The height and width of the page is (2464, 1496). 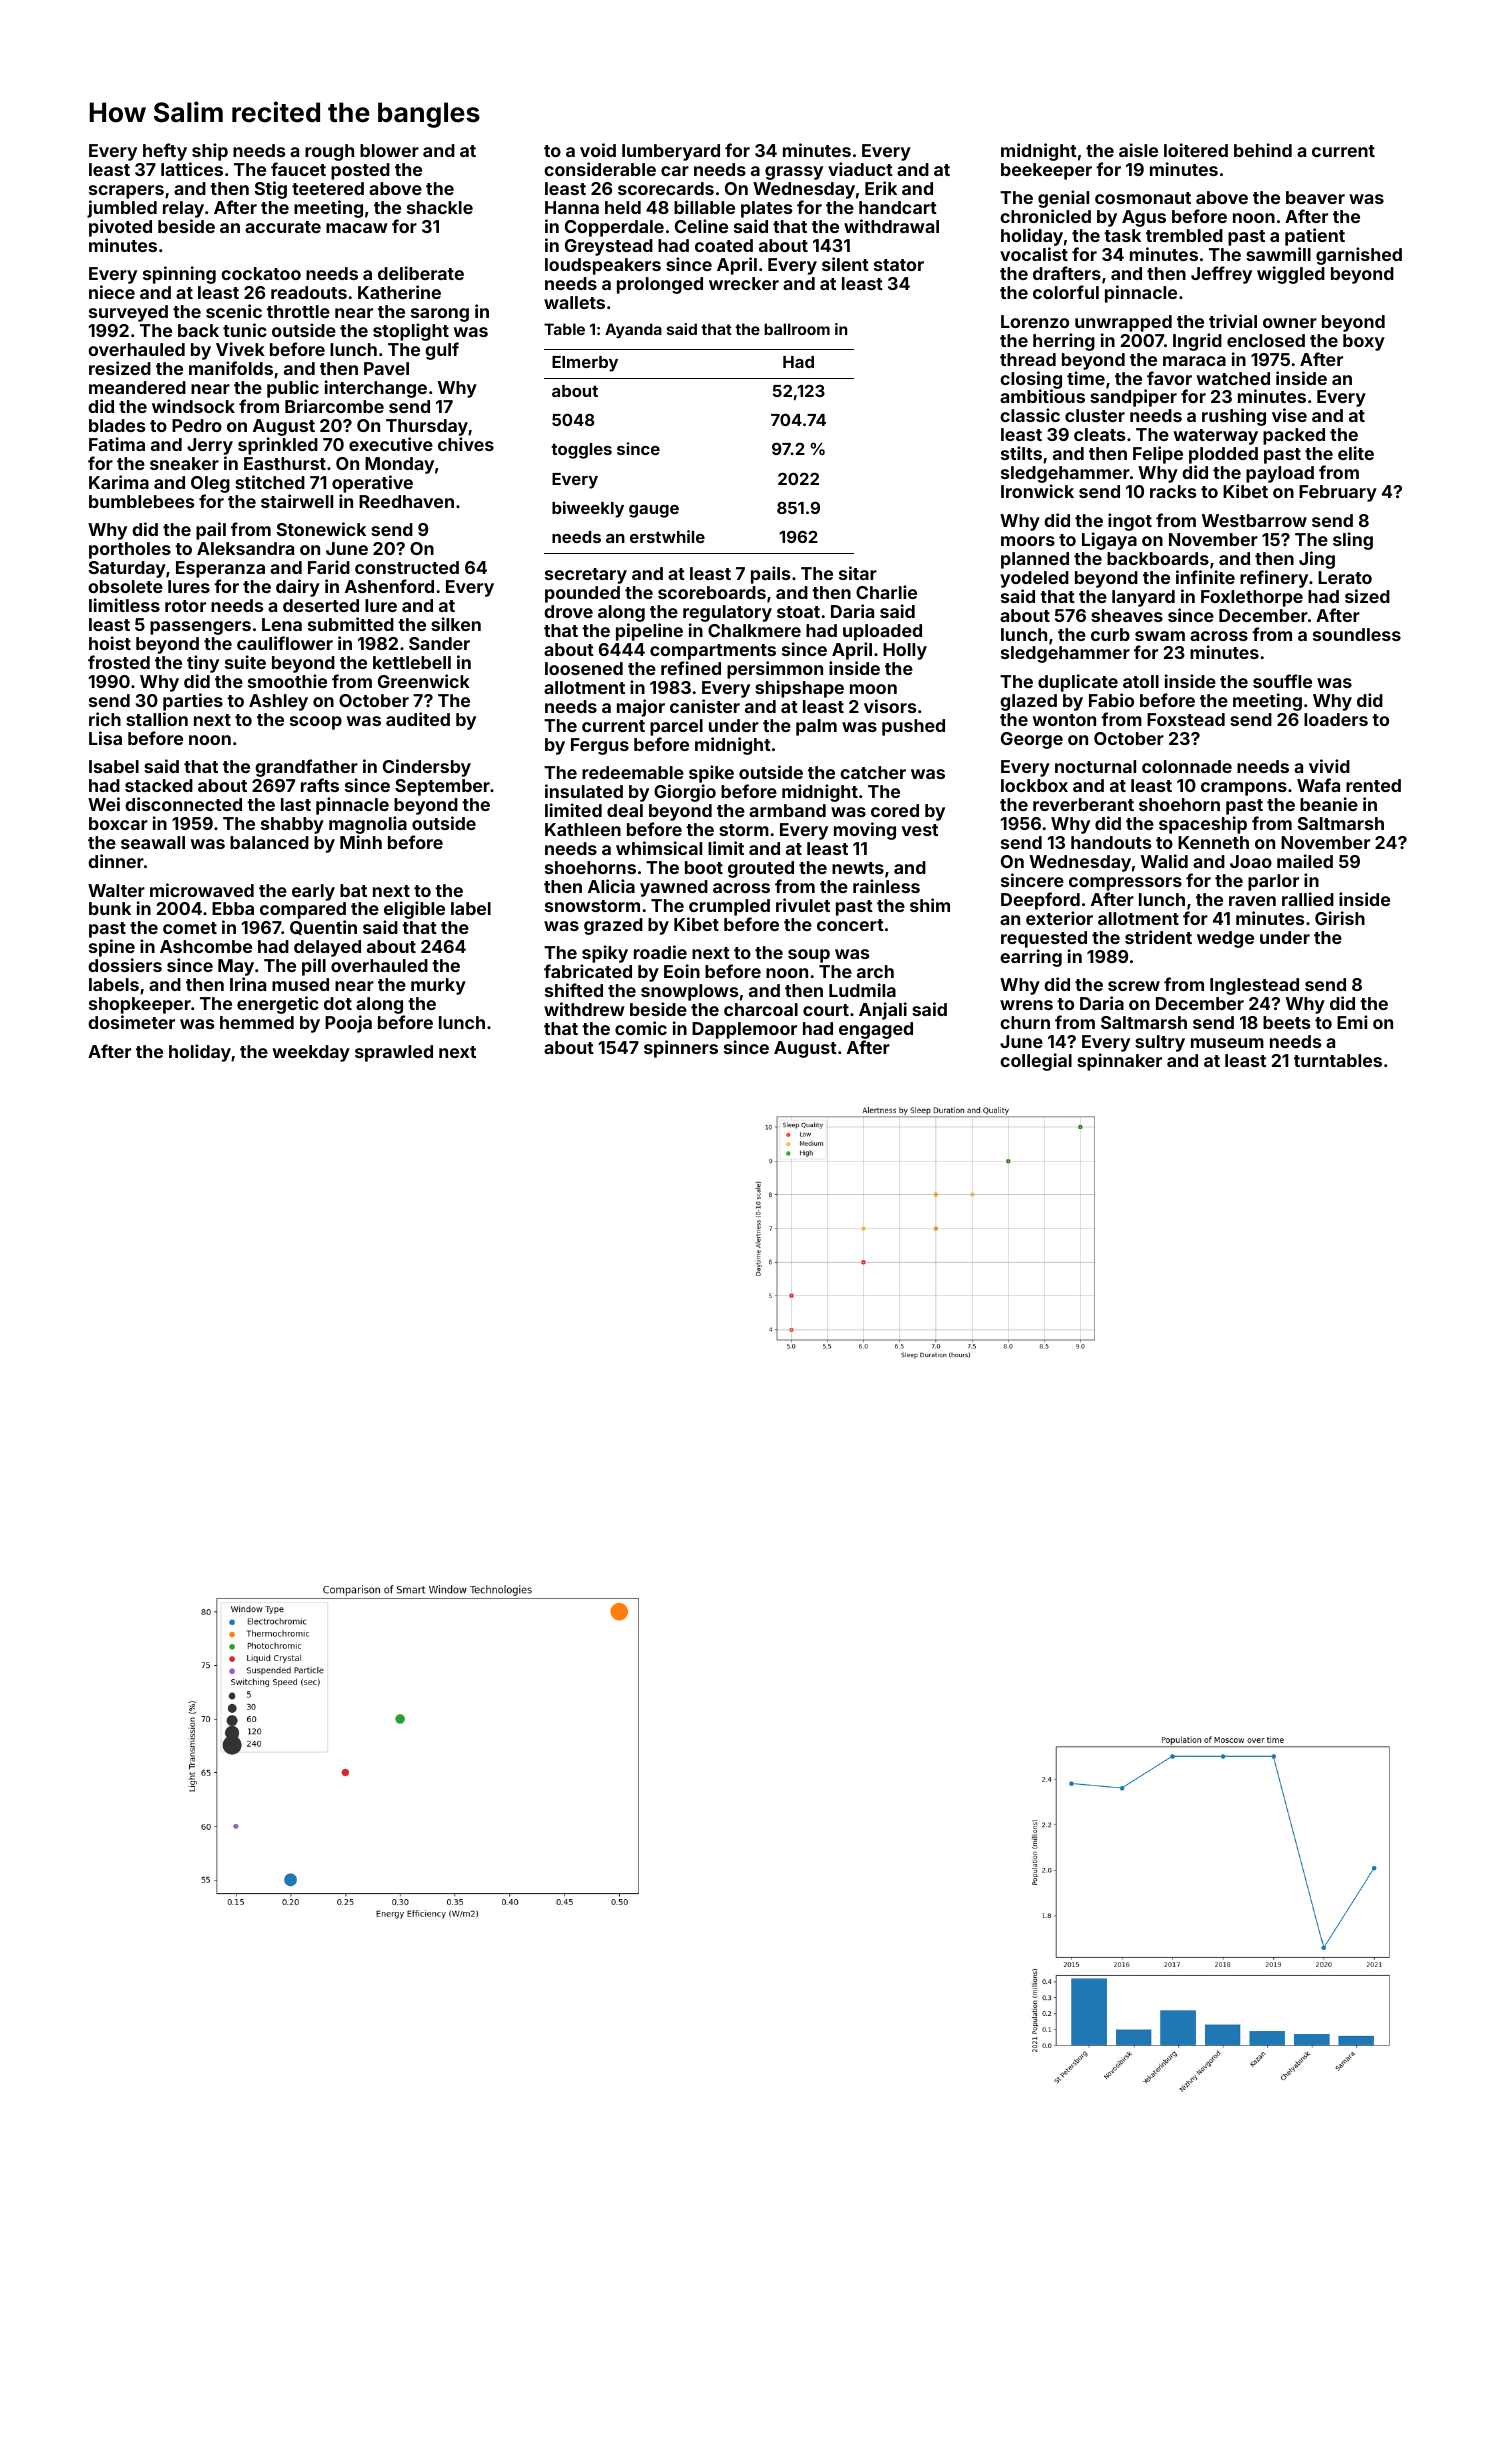 What do you see at coordinates (797, 329) in the page?
I see `ballroom` at bounding box center [797, 329].
